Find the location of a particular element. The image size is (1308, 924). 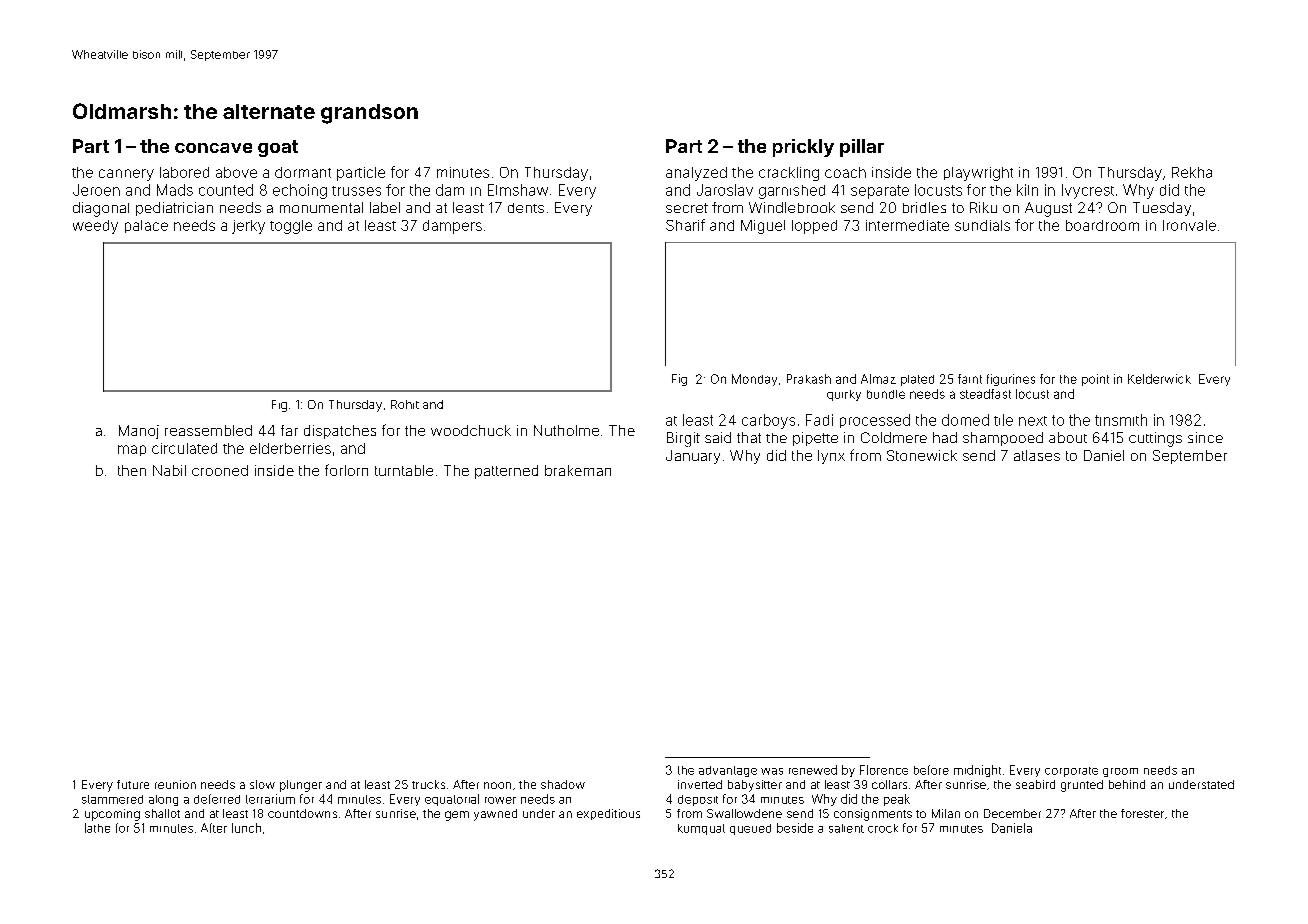

far is located at coordinates (289, 430).
